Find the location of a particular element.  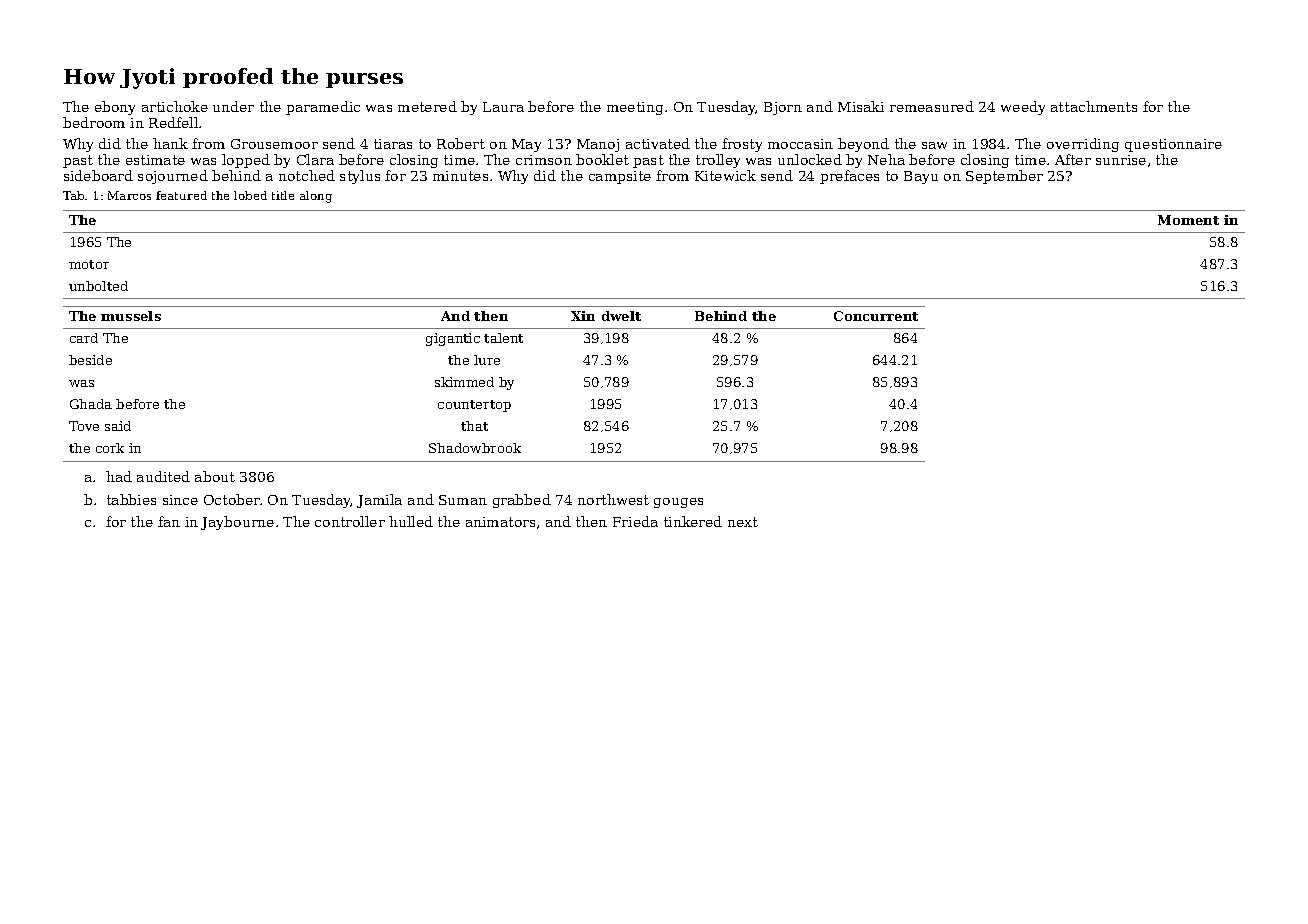

stylus is located at coordinates (360, 177).
